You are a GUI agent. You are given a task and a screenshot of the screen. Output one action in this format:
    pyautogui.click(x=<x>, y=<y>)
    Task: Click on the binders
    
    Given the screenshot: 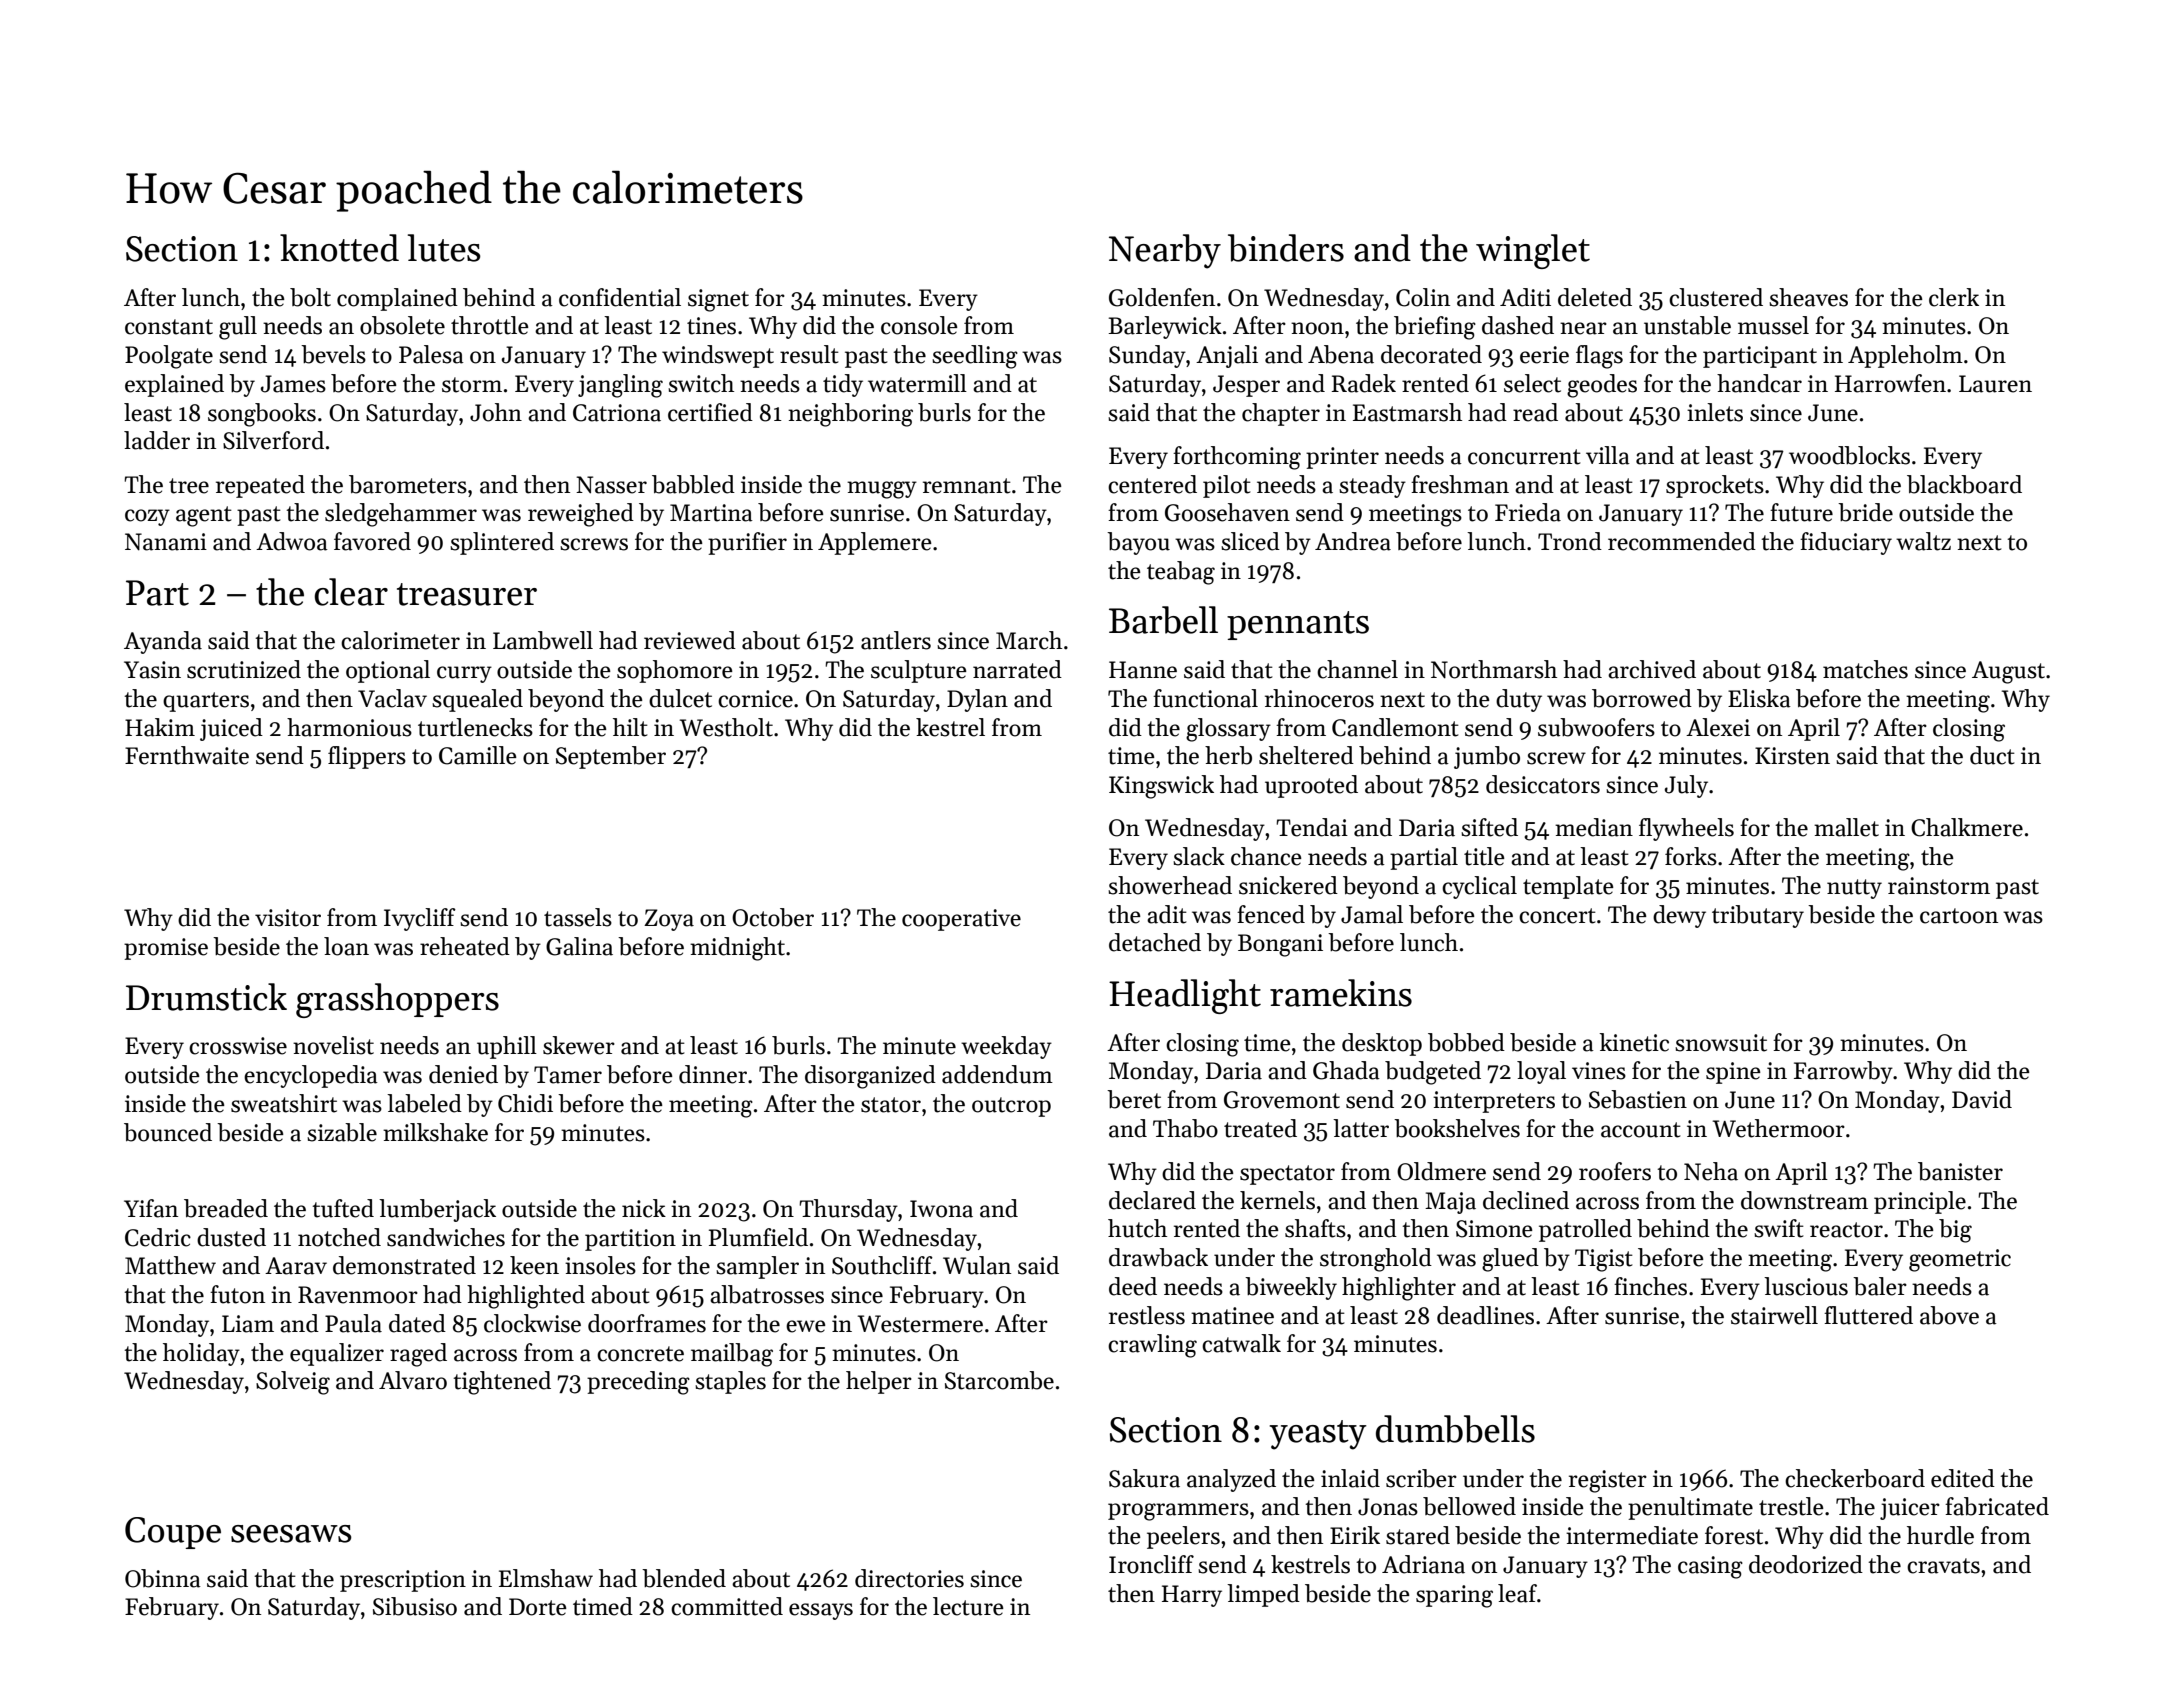 What is the action you would take?
    pyautogui.click(x=1286, y=248)
